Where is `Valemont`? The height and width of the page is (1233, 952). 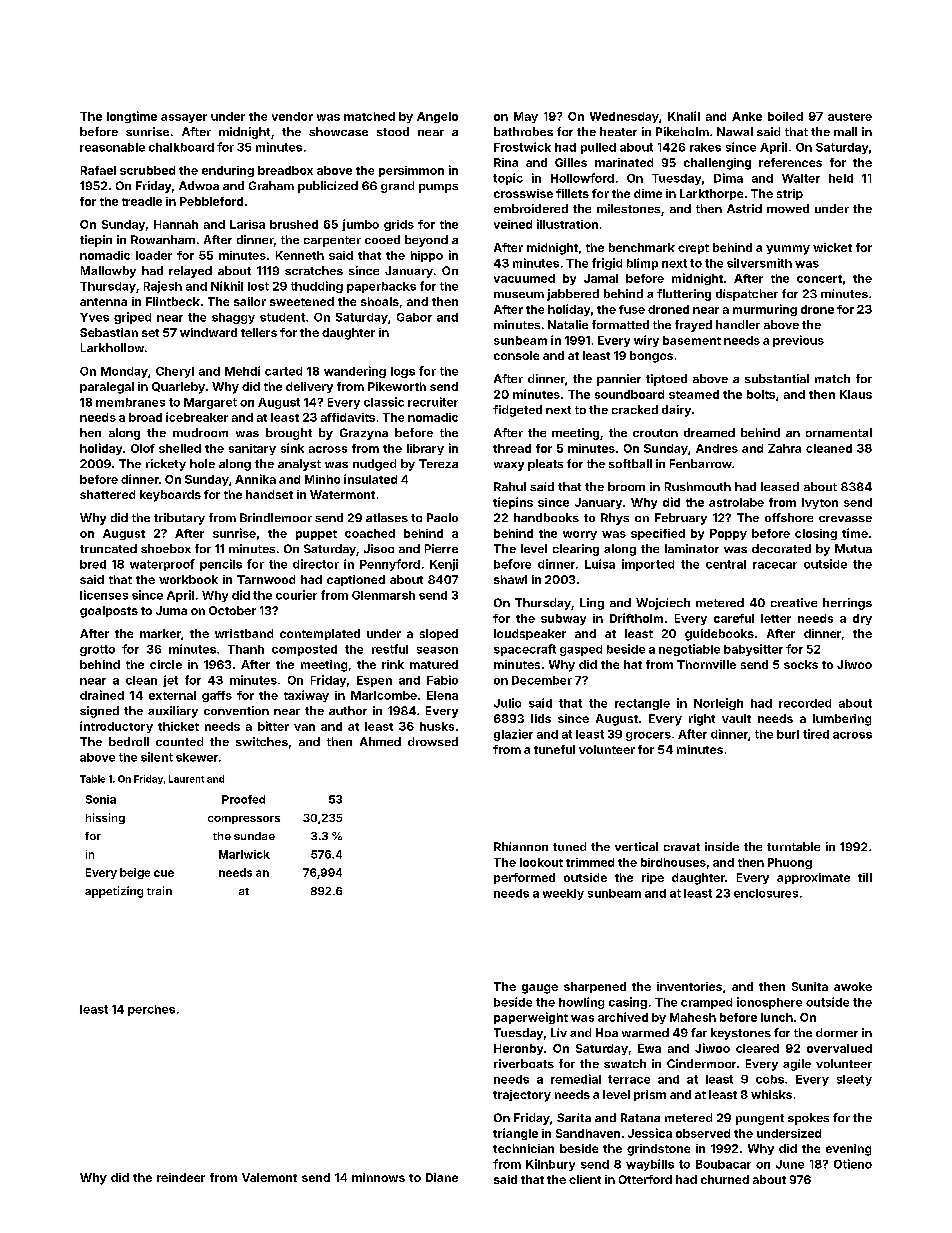
Valemont is located at coordinates (269, 1177).
